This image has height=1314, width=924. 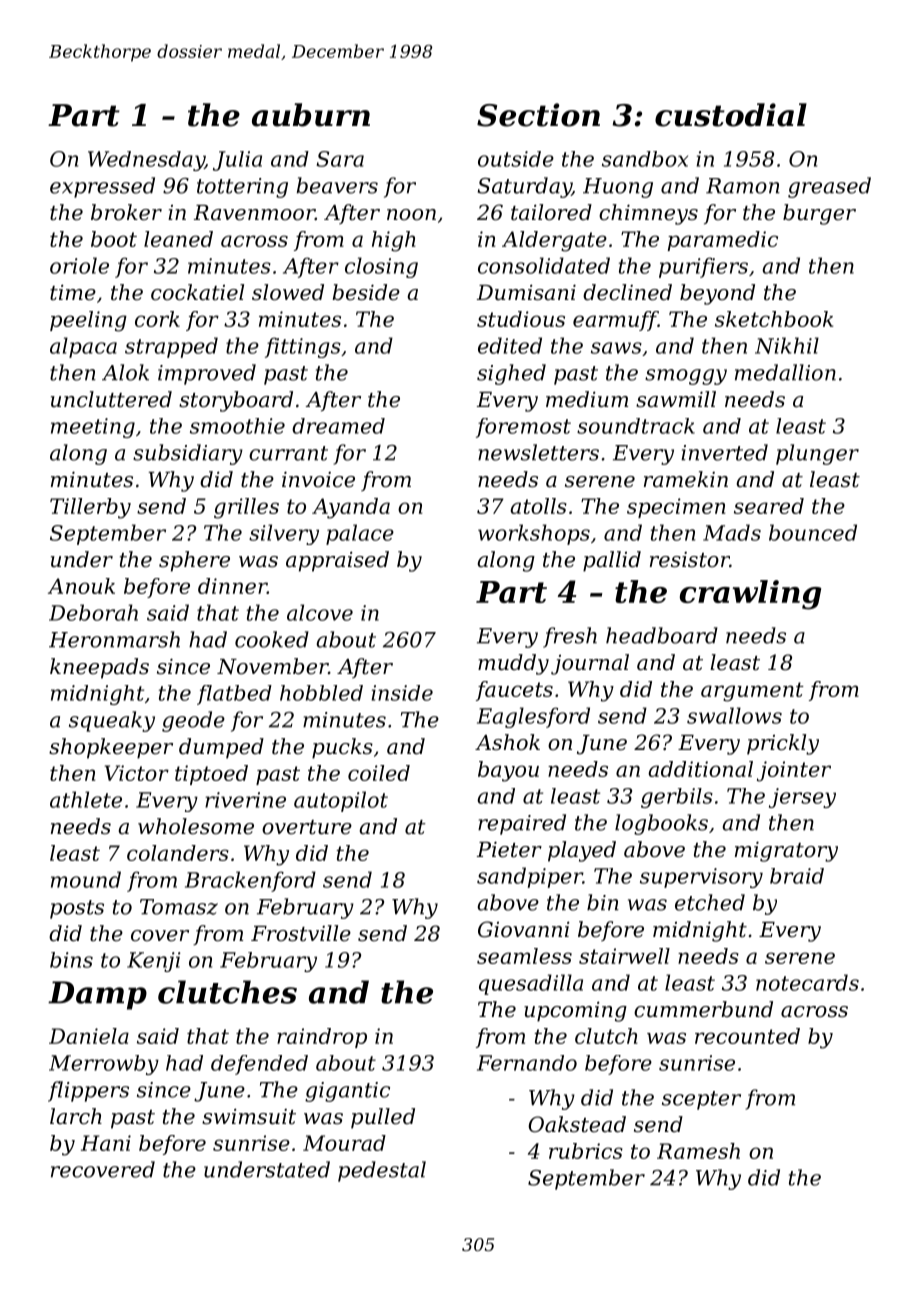 What do you see at coordinates (717, 294) in the image?
I see `beyond` at bounding box center [717, 294].
